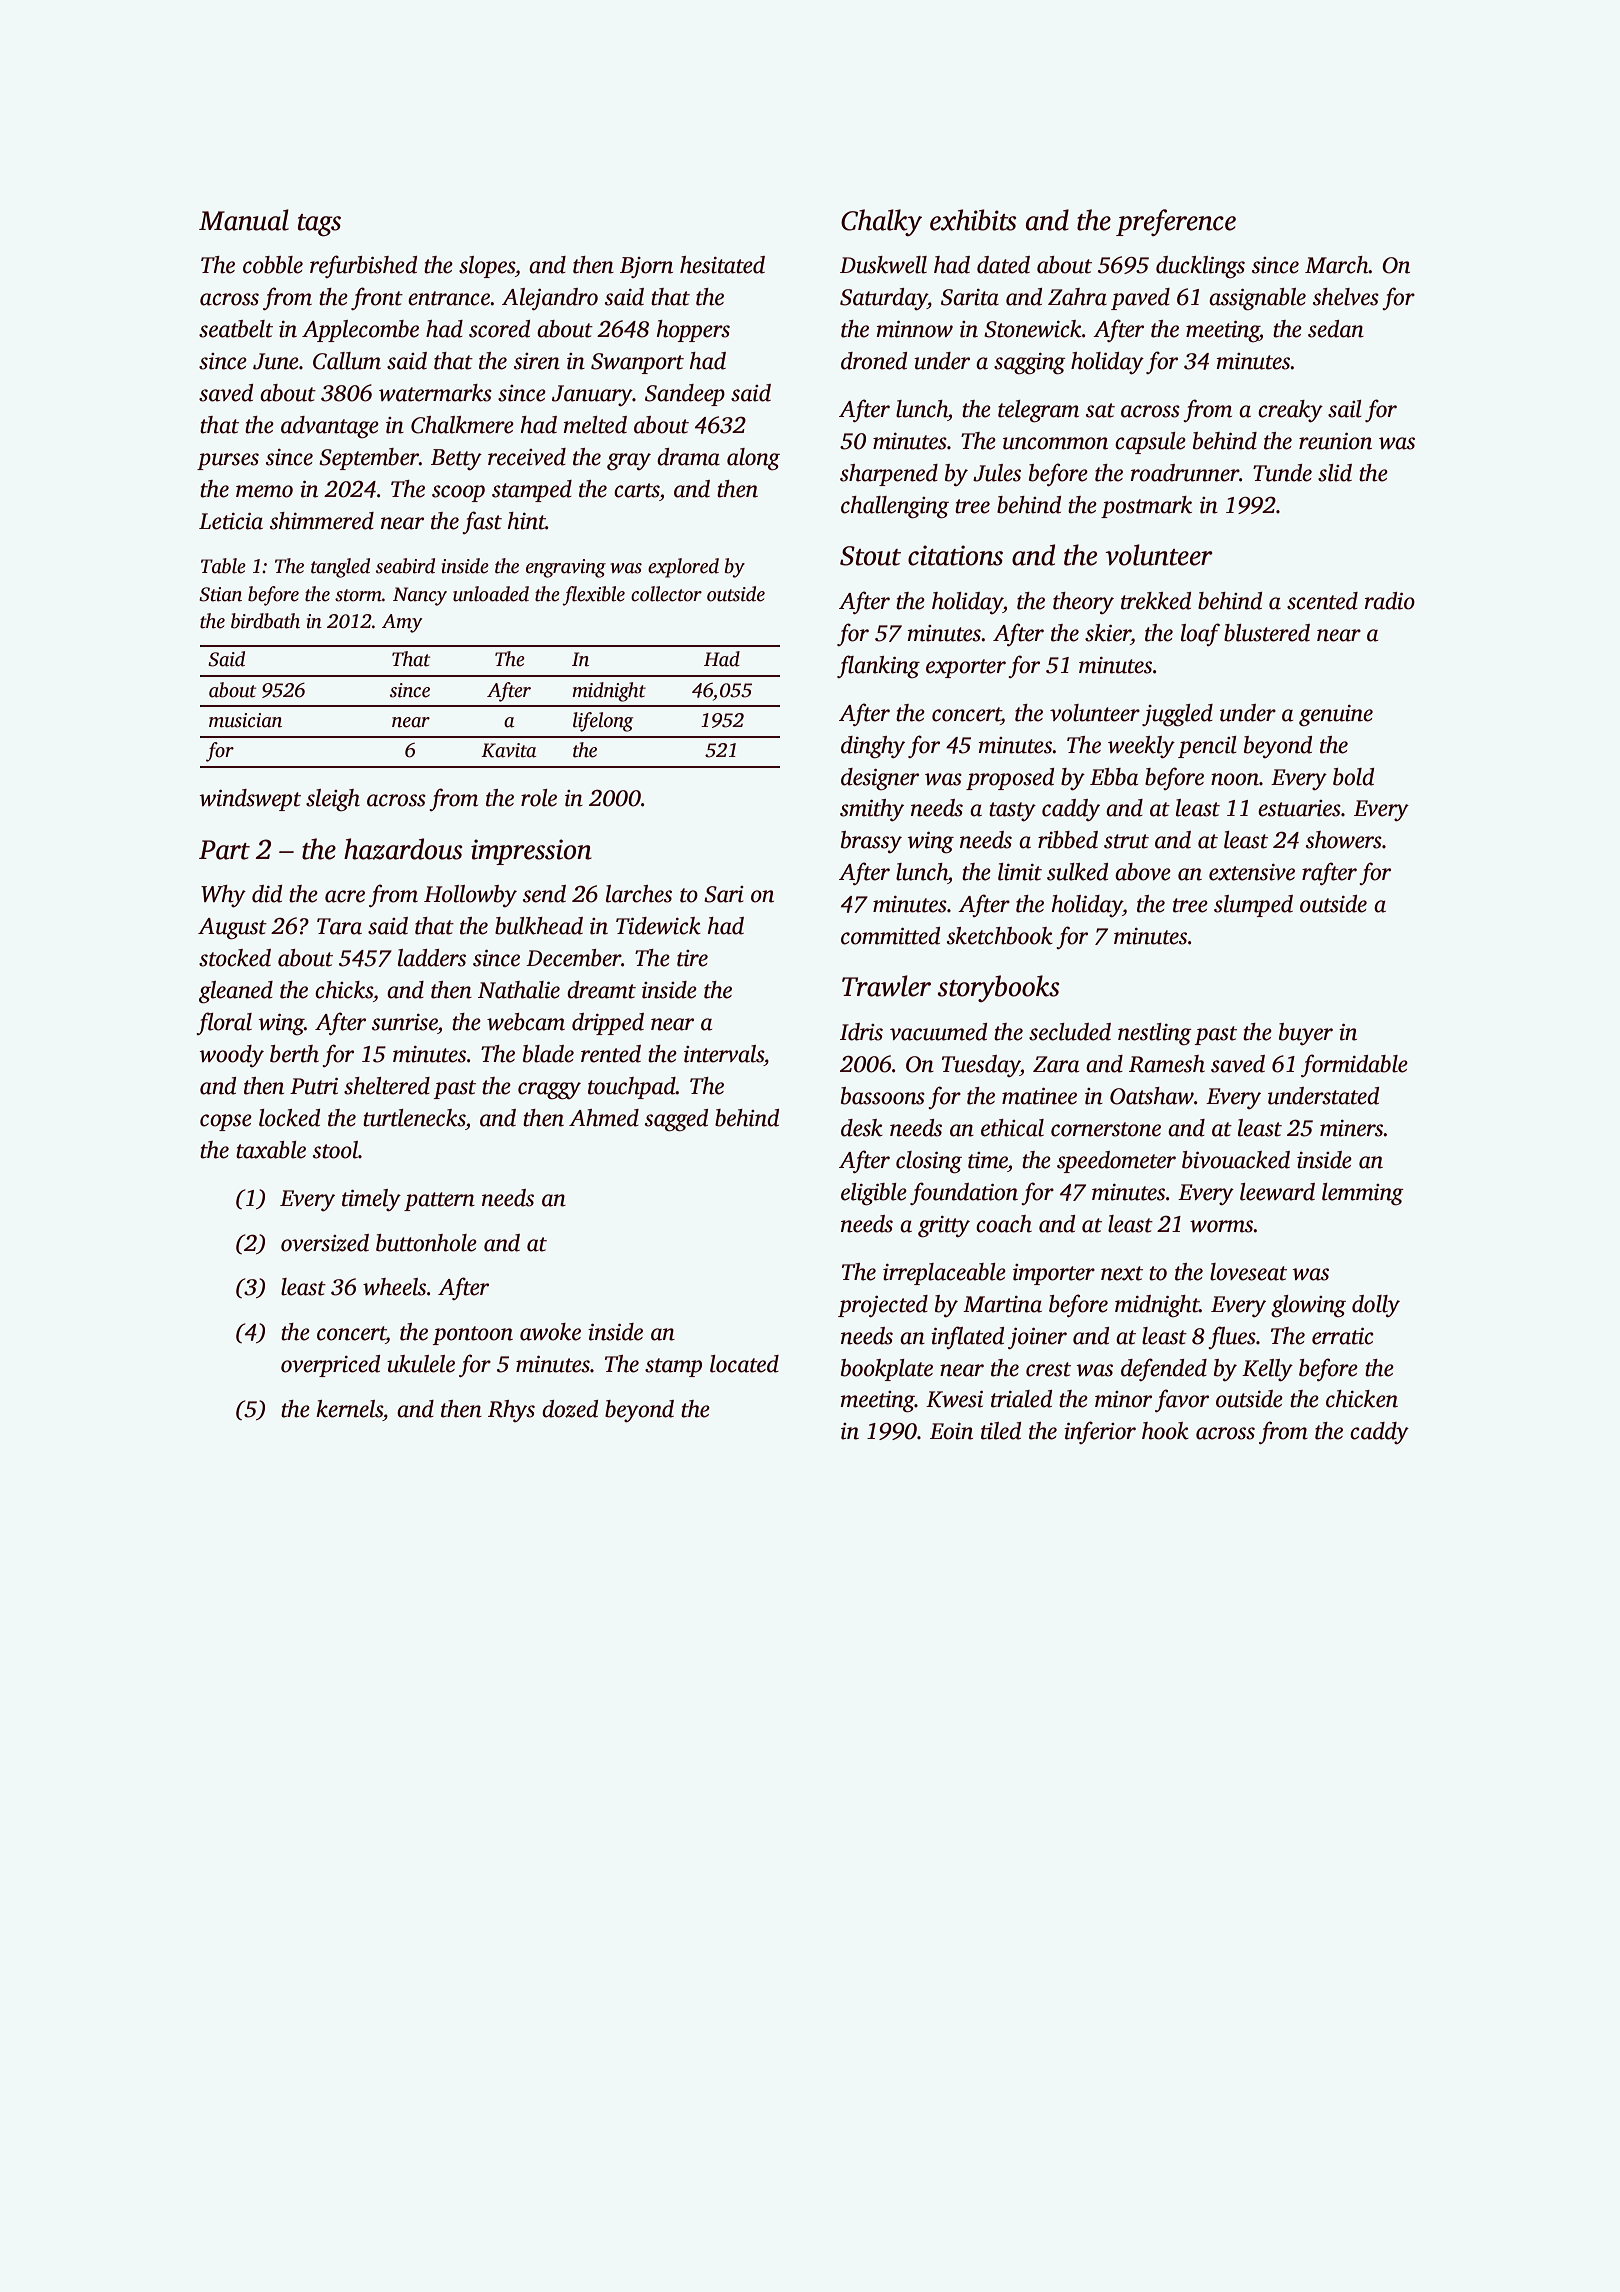 This screenshot has height=2292, width=1620. I want to click on Chalky, so click(881, 222).
